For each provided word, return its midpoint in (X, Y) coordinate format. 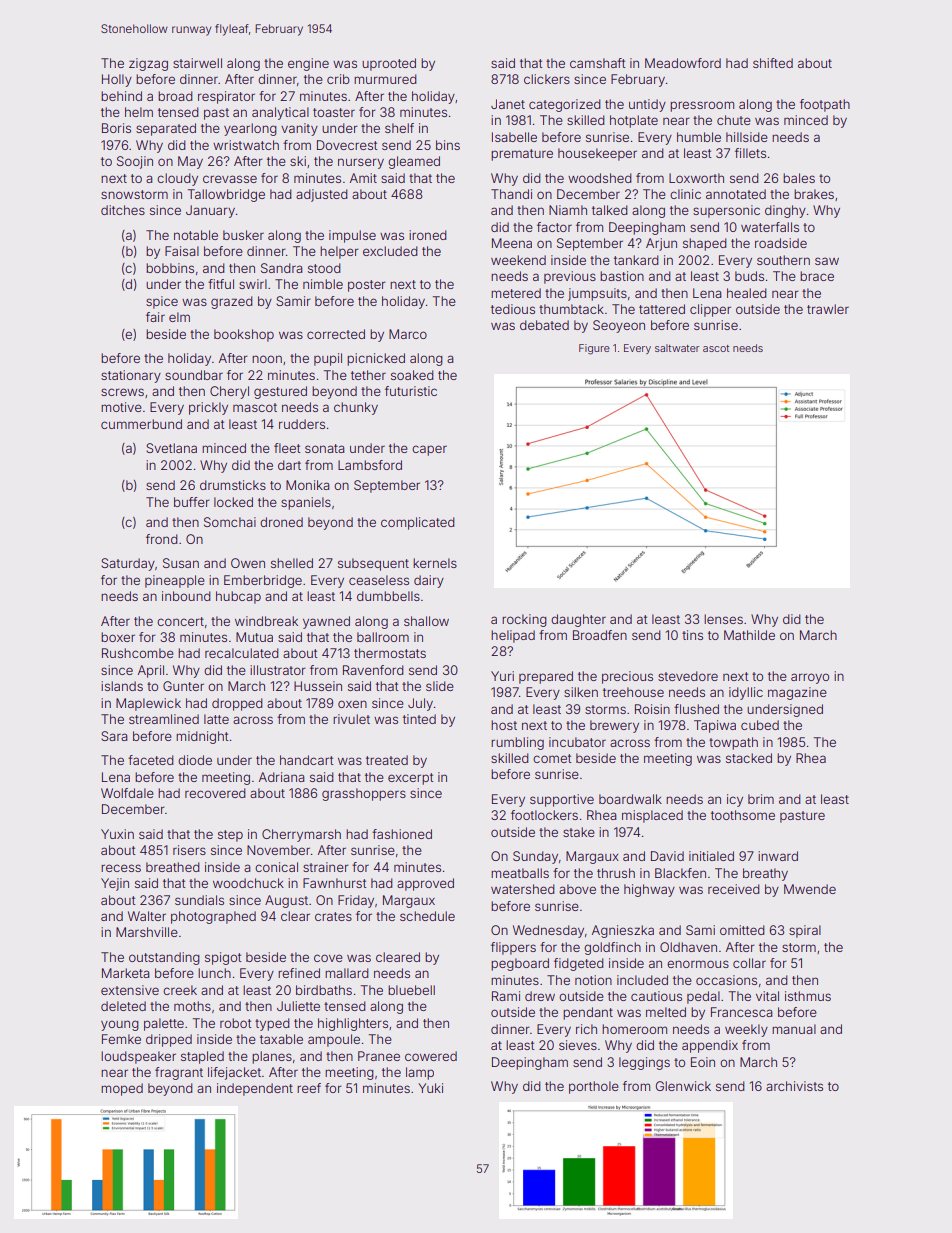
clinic (685, 194)
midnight (202, 737)
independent (255, 1089)
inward (778, 856)
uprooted (389, 64)
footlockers (544, 815)
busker (243, 235)
